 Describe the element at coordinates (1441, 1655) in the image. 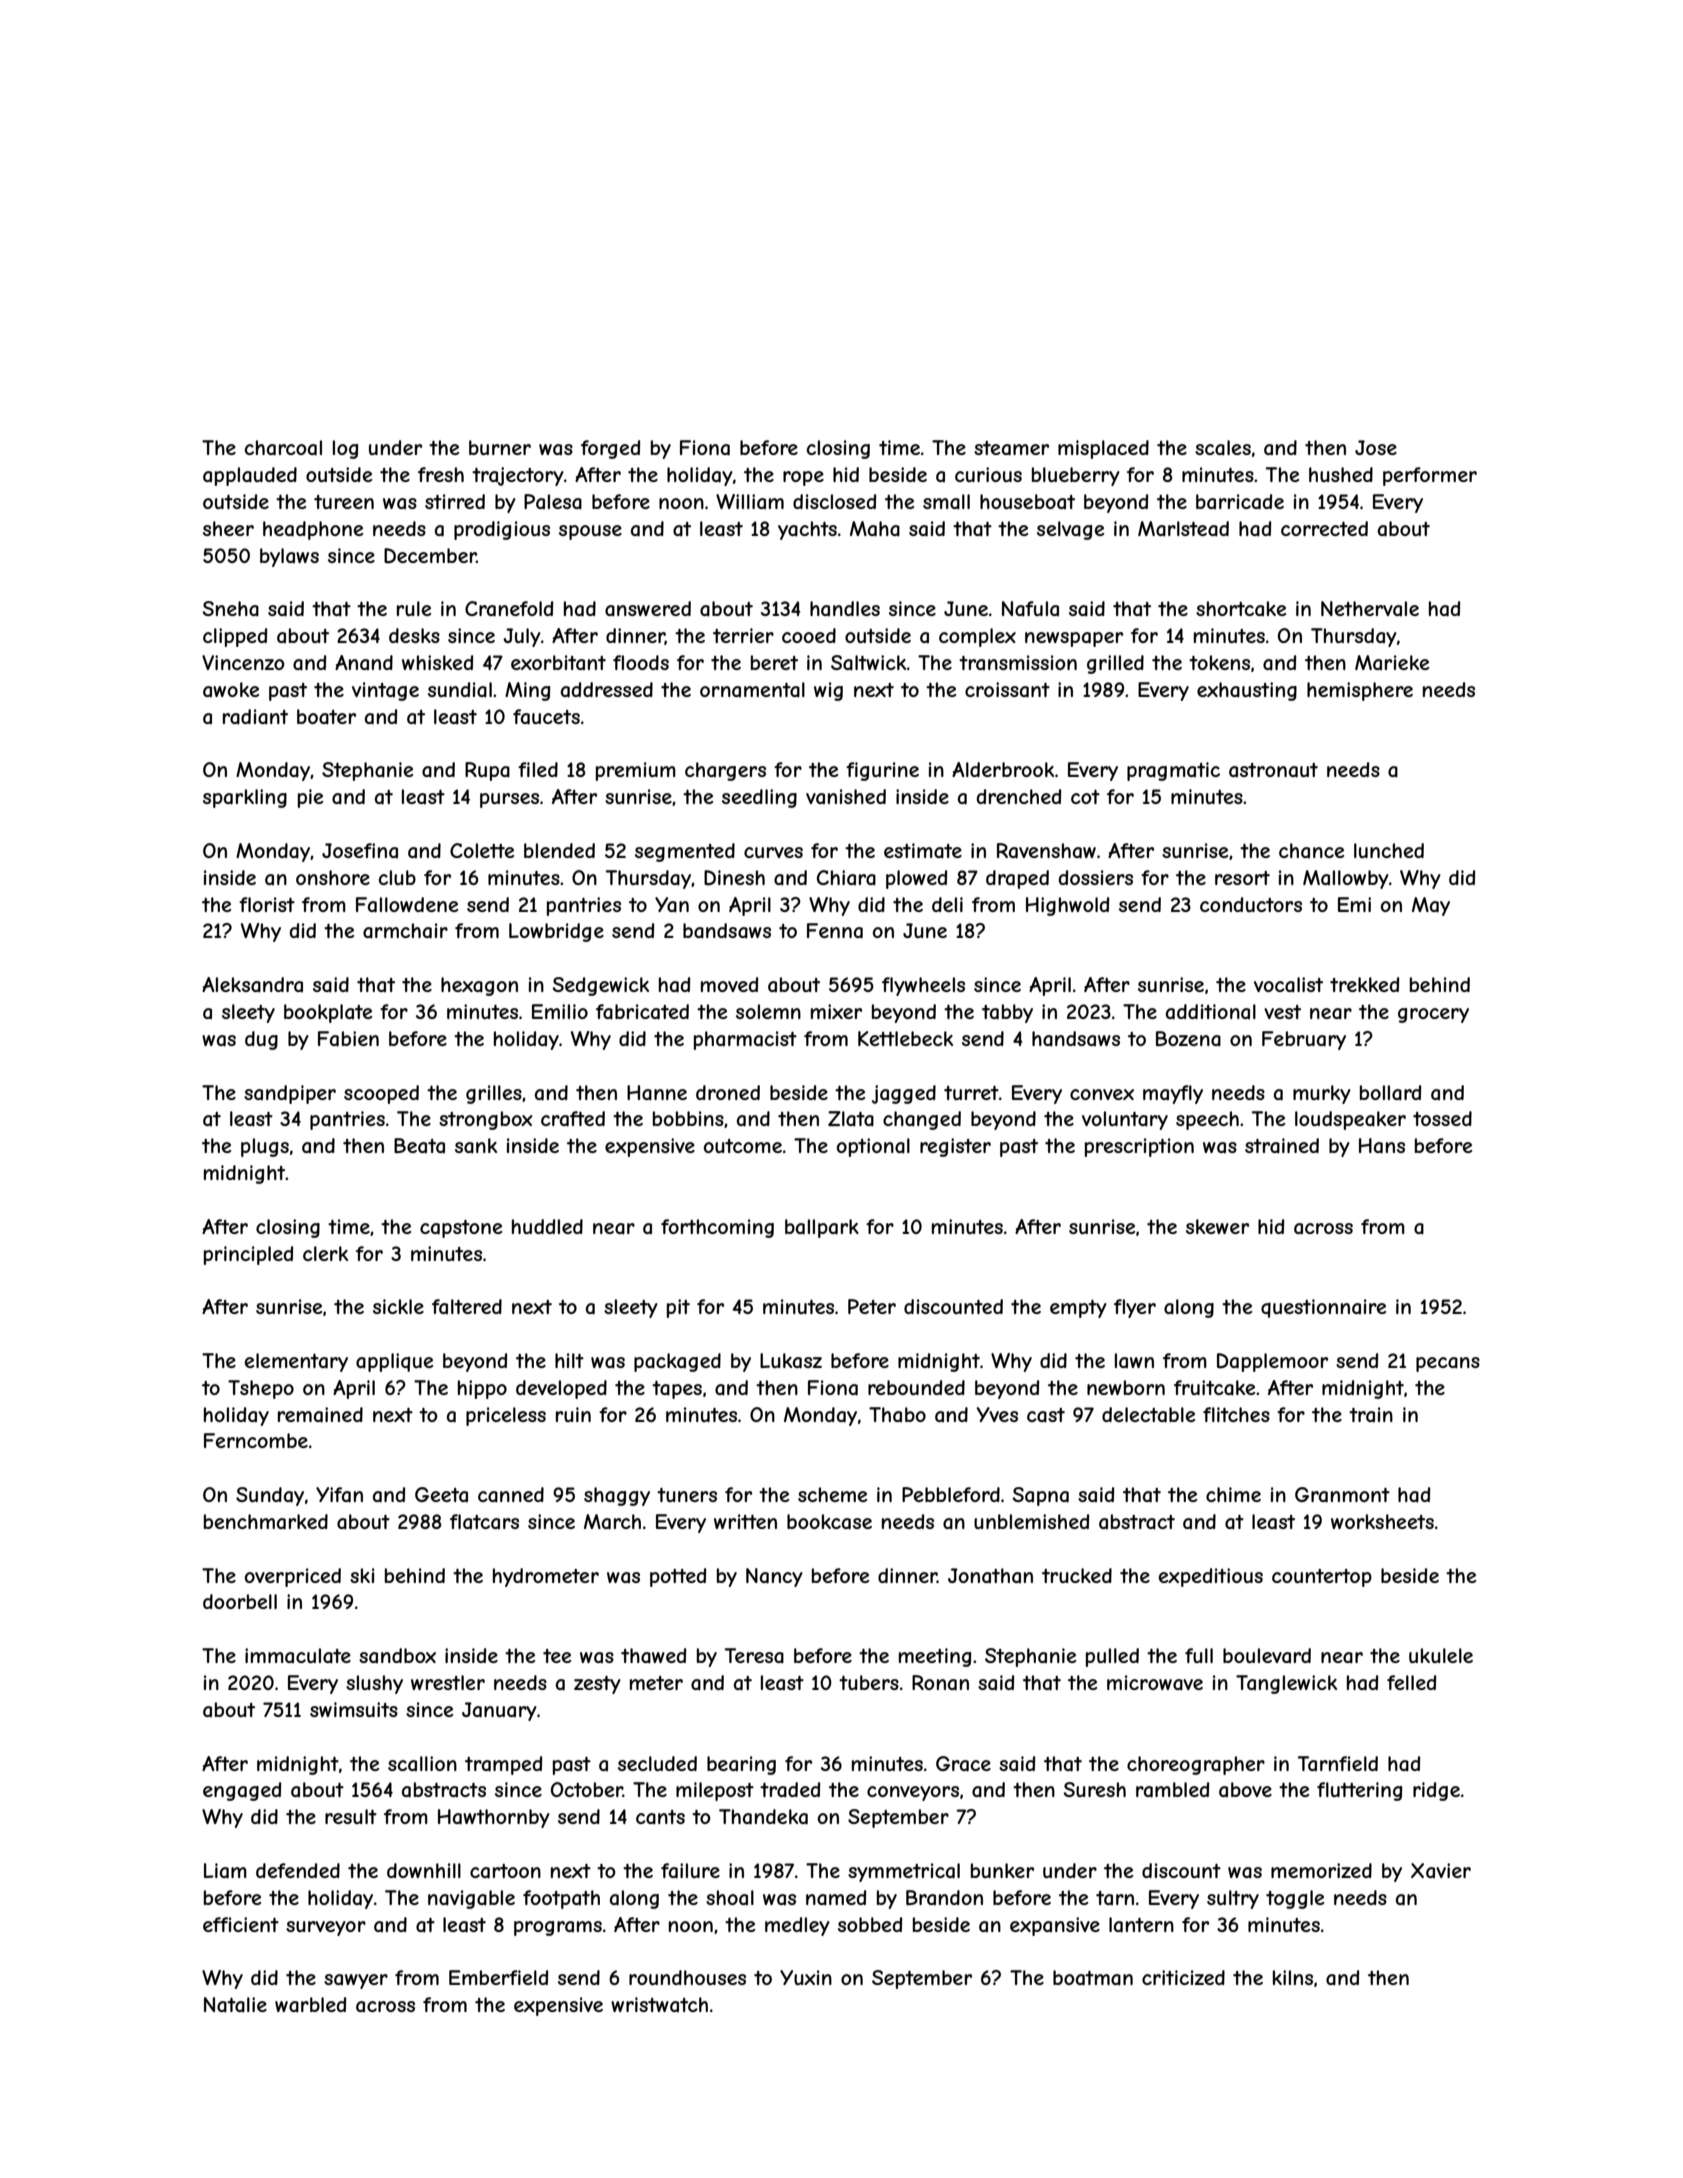

I see `ukulele` at that location.
